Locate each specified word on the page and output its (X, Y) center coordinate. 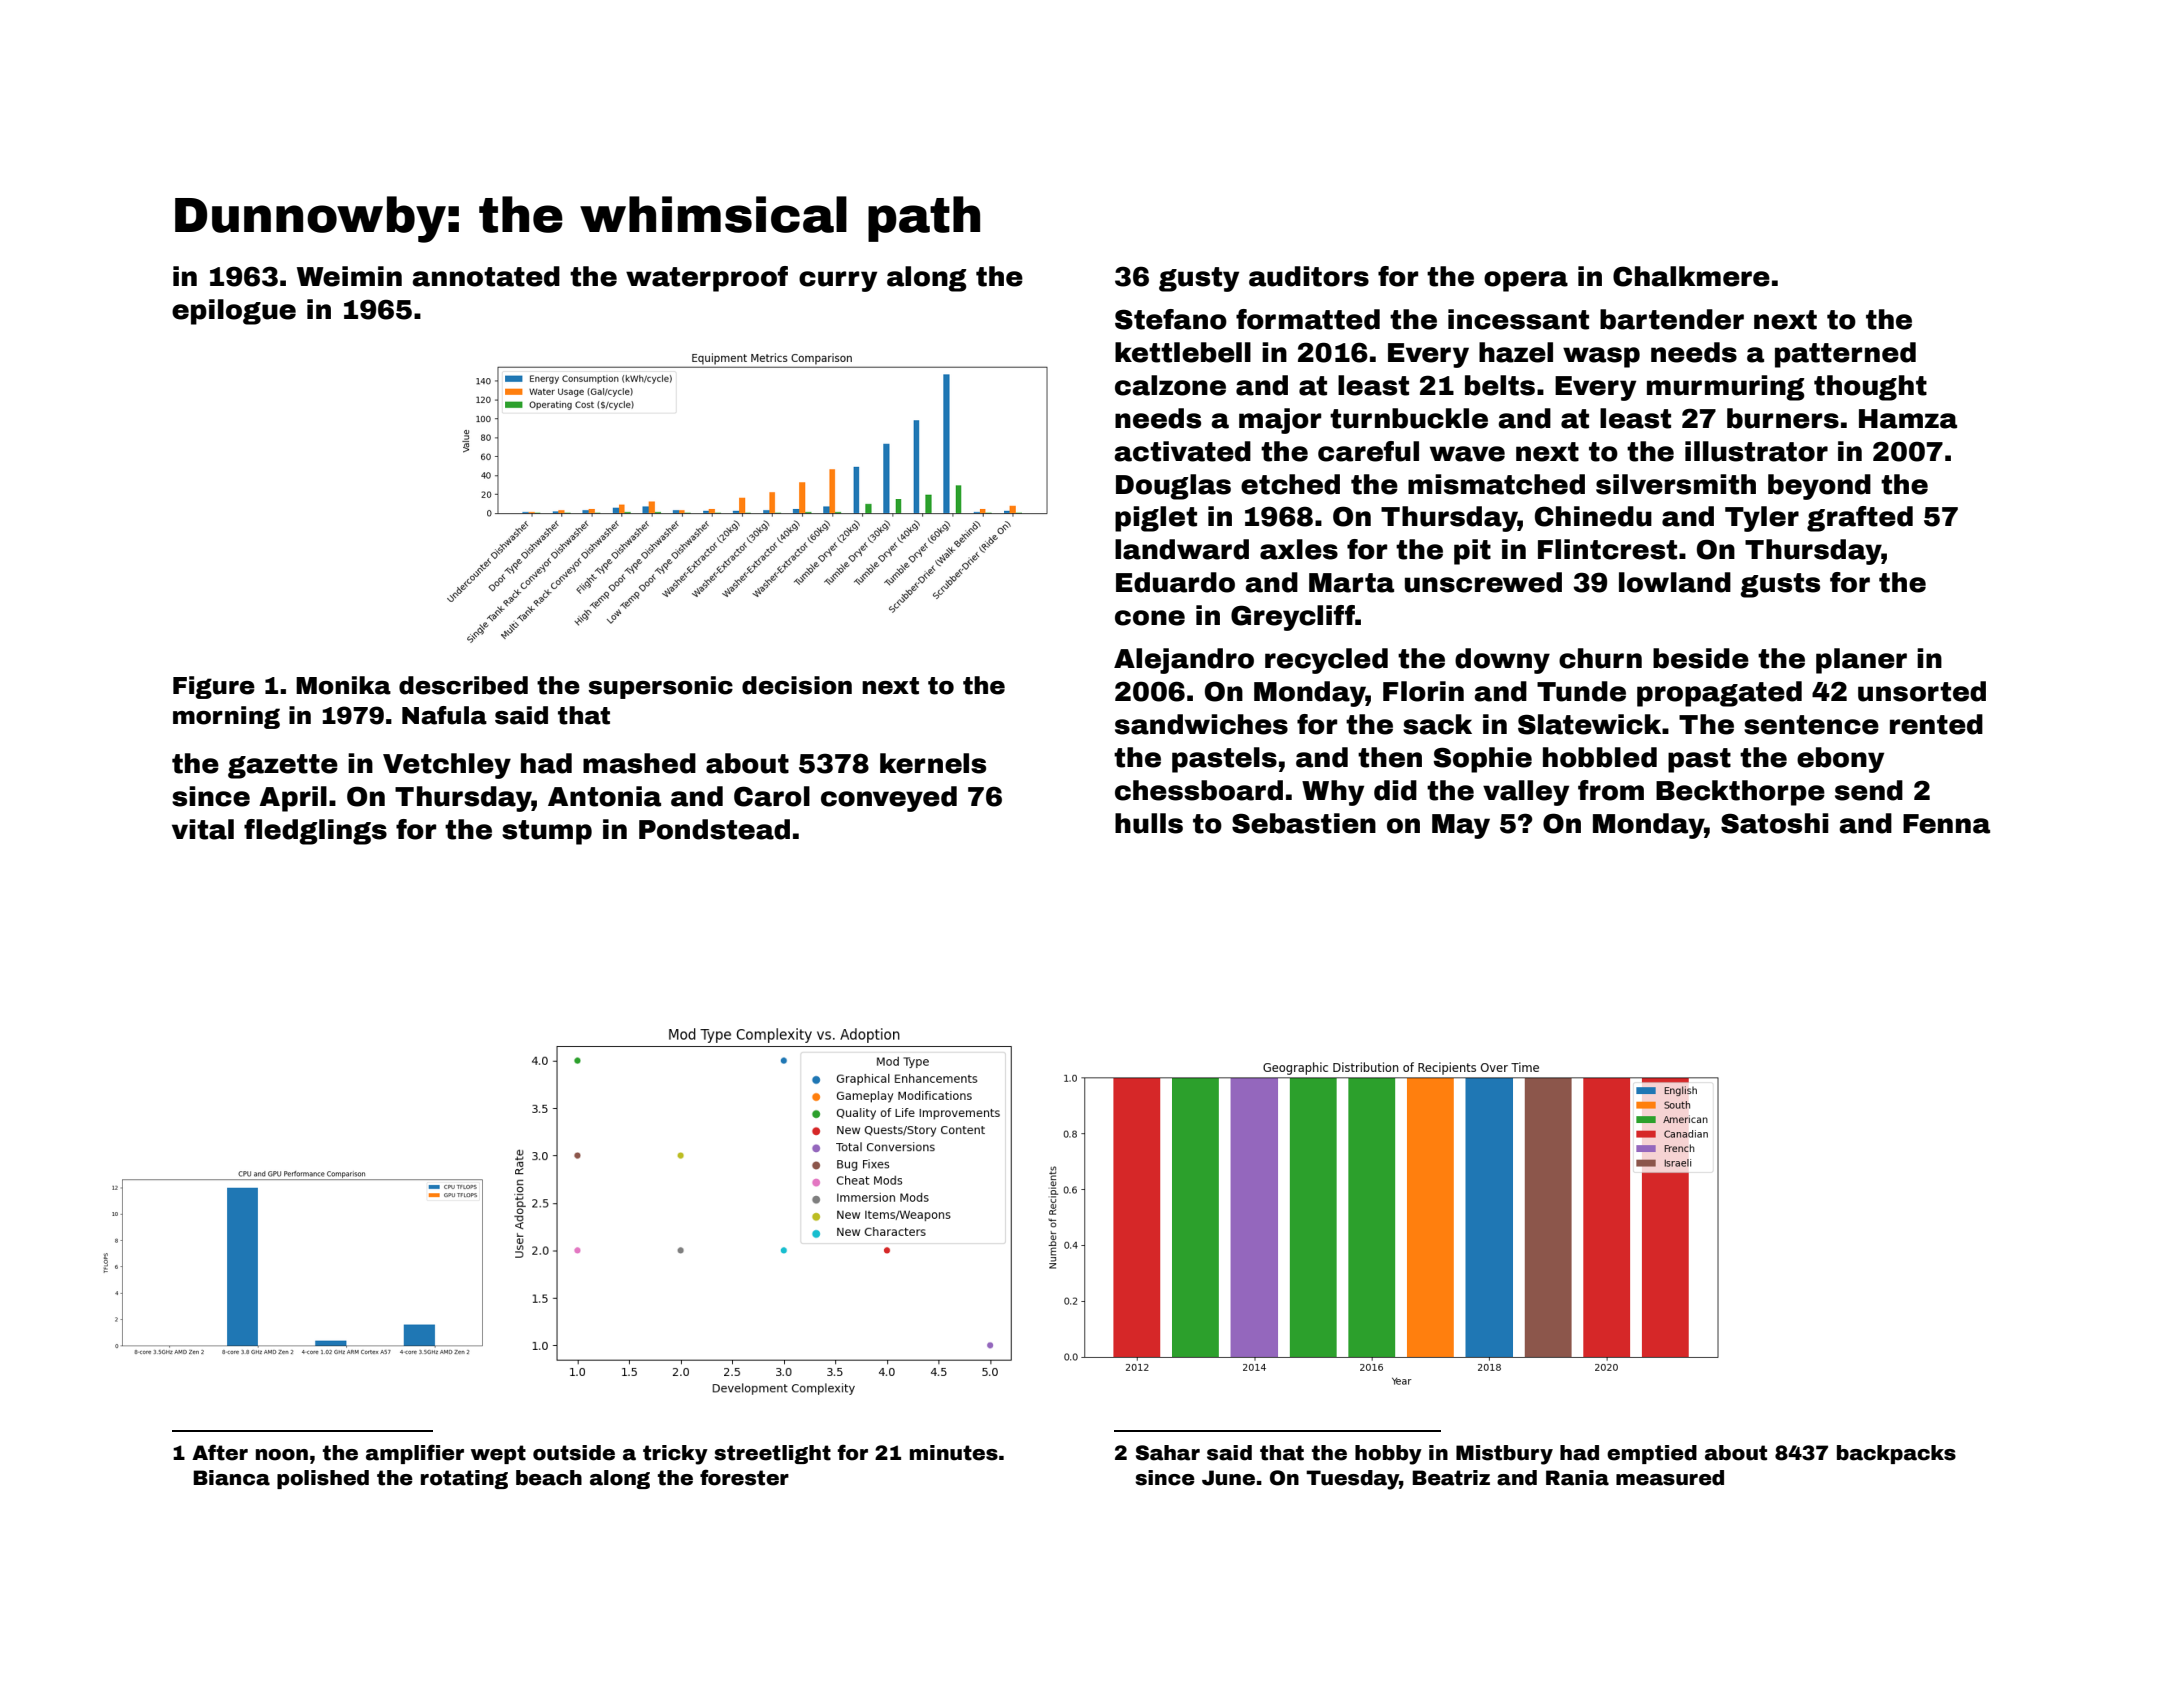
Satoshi (1774, 823)
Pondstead (714, 829)
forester (744, 1477)
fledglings (315, 832)
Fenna (1946, 824)
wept (498, 1454)
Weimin (349, 276)
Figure (214, 687)
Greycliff (1293, 618)
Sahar (1168, 1453)
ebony (1840, 760)
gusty (1199, 279)
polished (323, 1479)
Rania (1577, 1478)
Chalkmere (1691, 276)
